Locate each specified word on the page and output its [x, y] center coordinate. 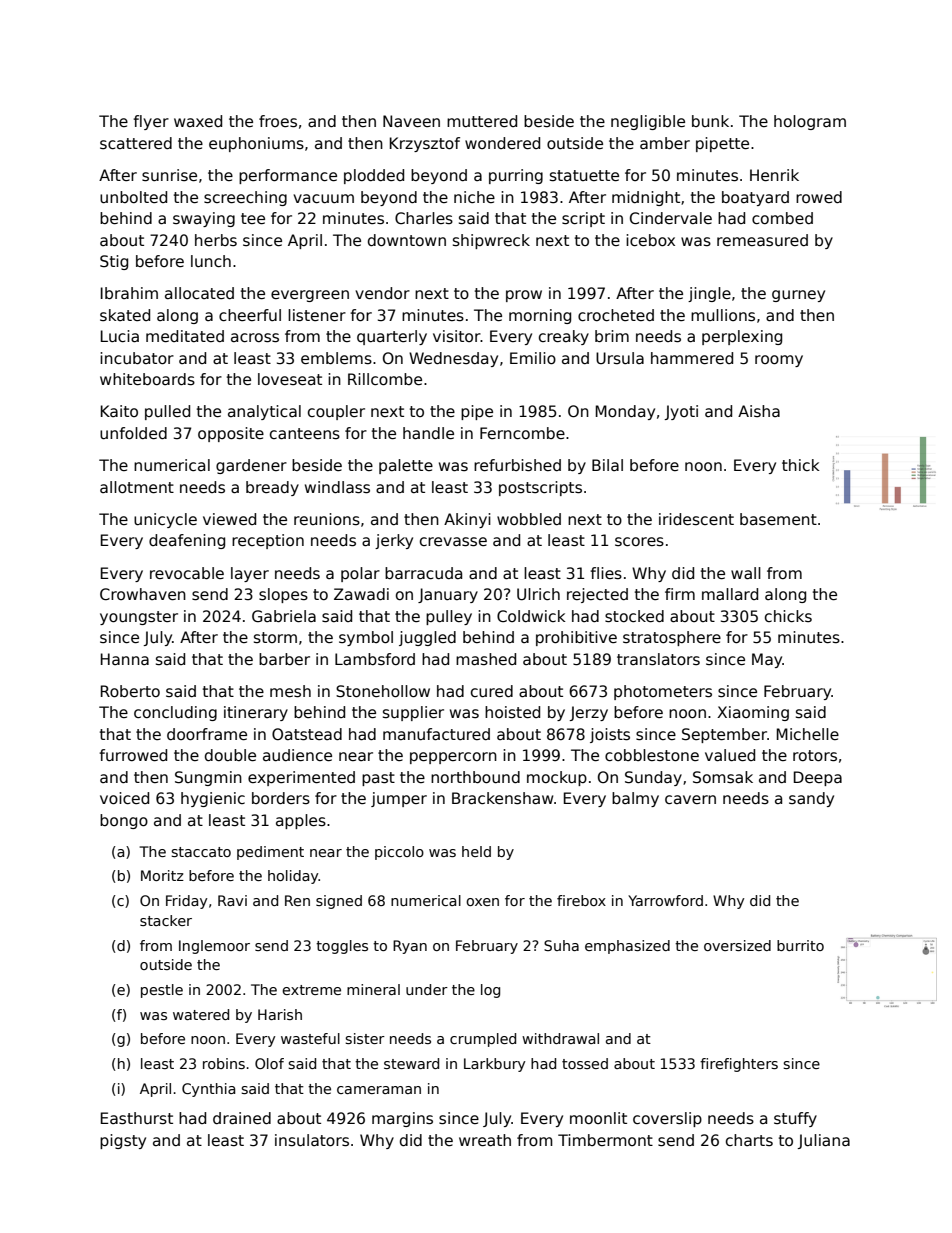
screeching [245, 198]
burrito [800, 945]
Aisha [759, 411]
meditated [185, 336]
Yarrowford [665, 900]
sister [365, 1038]
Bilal [607, 465]
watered [201, 1014]
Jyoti [681, 412]
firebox [581, 900]
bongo [124, 821]
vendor [382, 293]
